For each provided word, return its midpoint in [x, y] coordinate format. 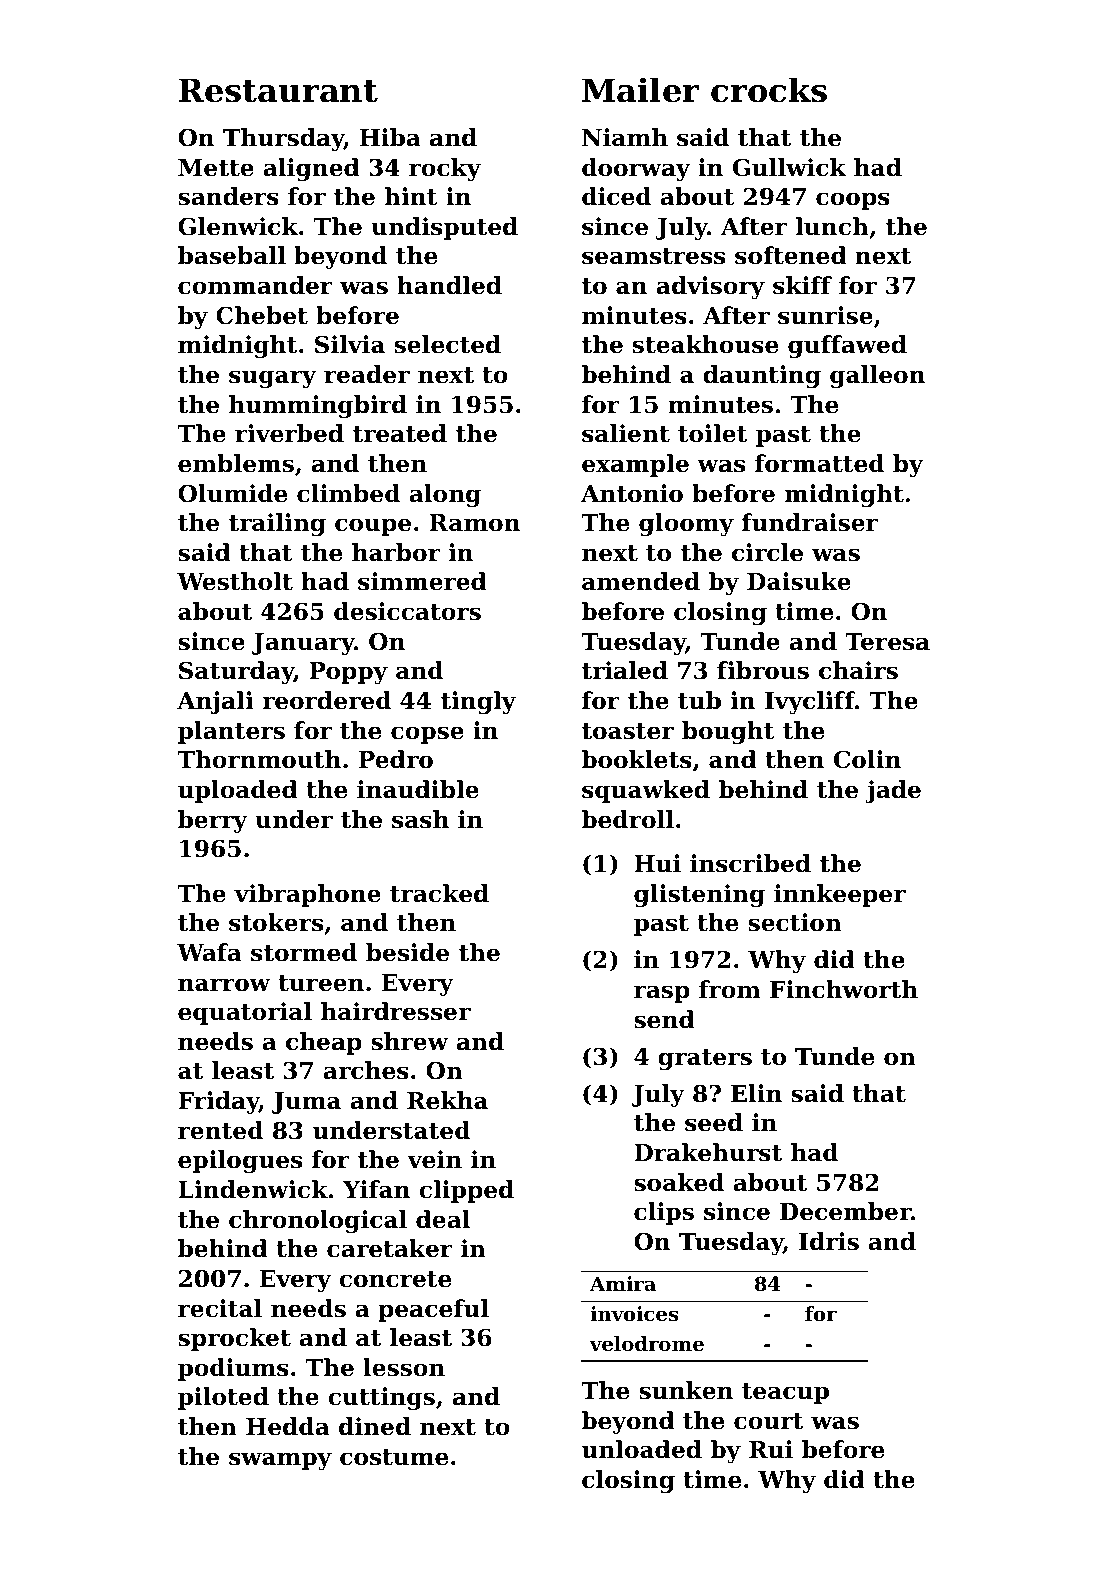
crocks [769, 90]
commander [255, 285]
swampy [280, 1461]
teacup [785, 1393]
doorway [636, 169]
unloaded [642, 1449]
